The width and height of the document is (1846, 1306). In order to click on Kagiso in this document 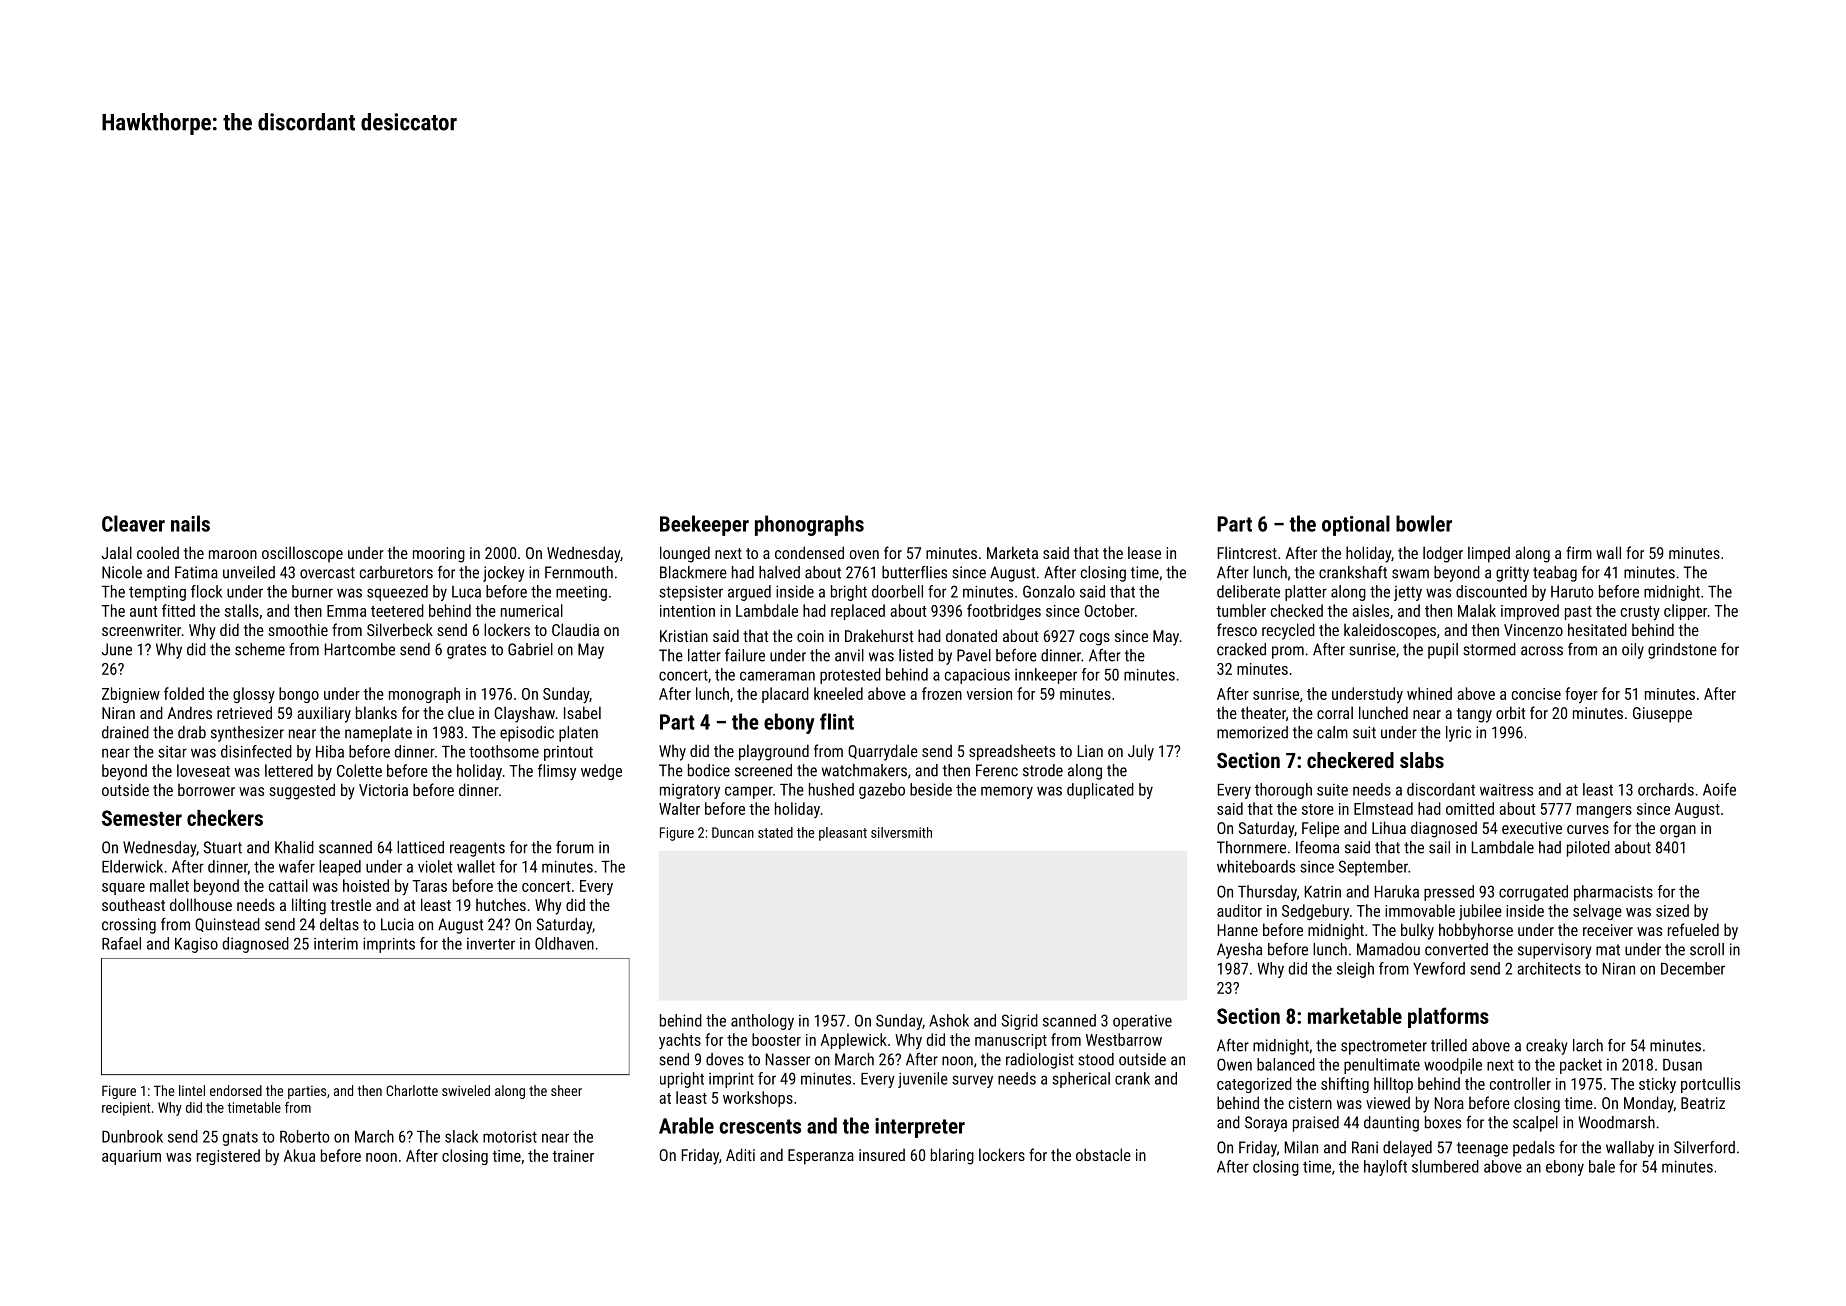, I will do `click(196, 945)`.
